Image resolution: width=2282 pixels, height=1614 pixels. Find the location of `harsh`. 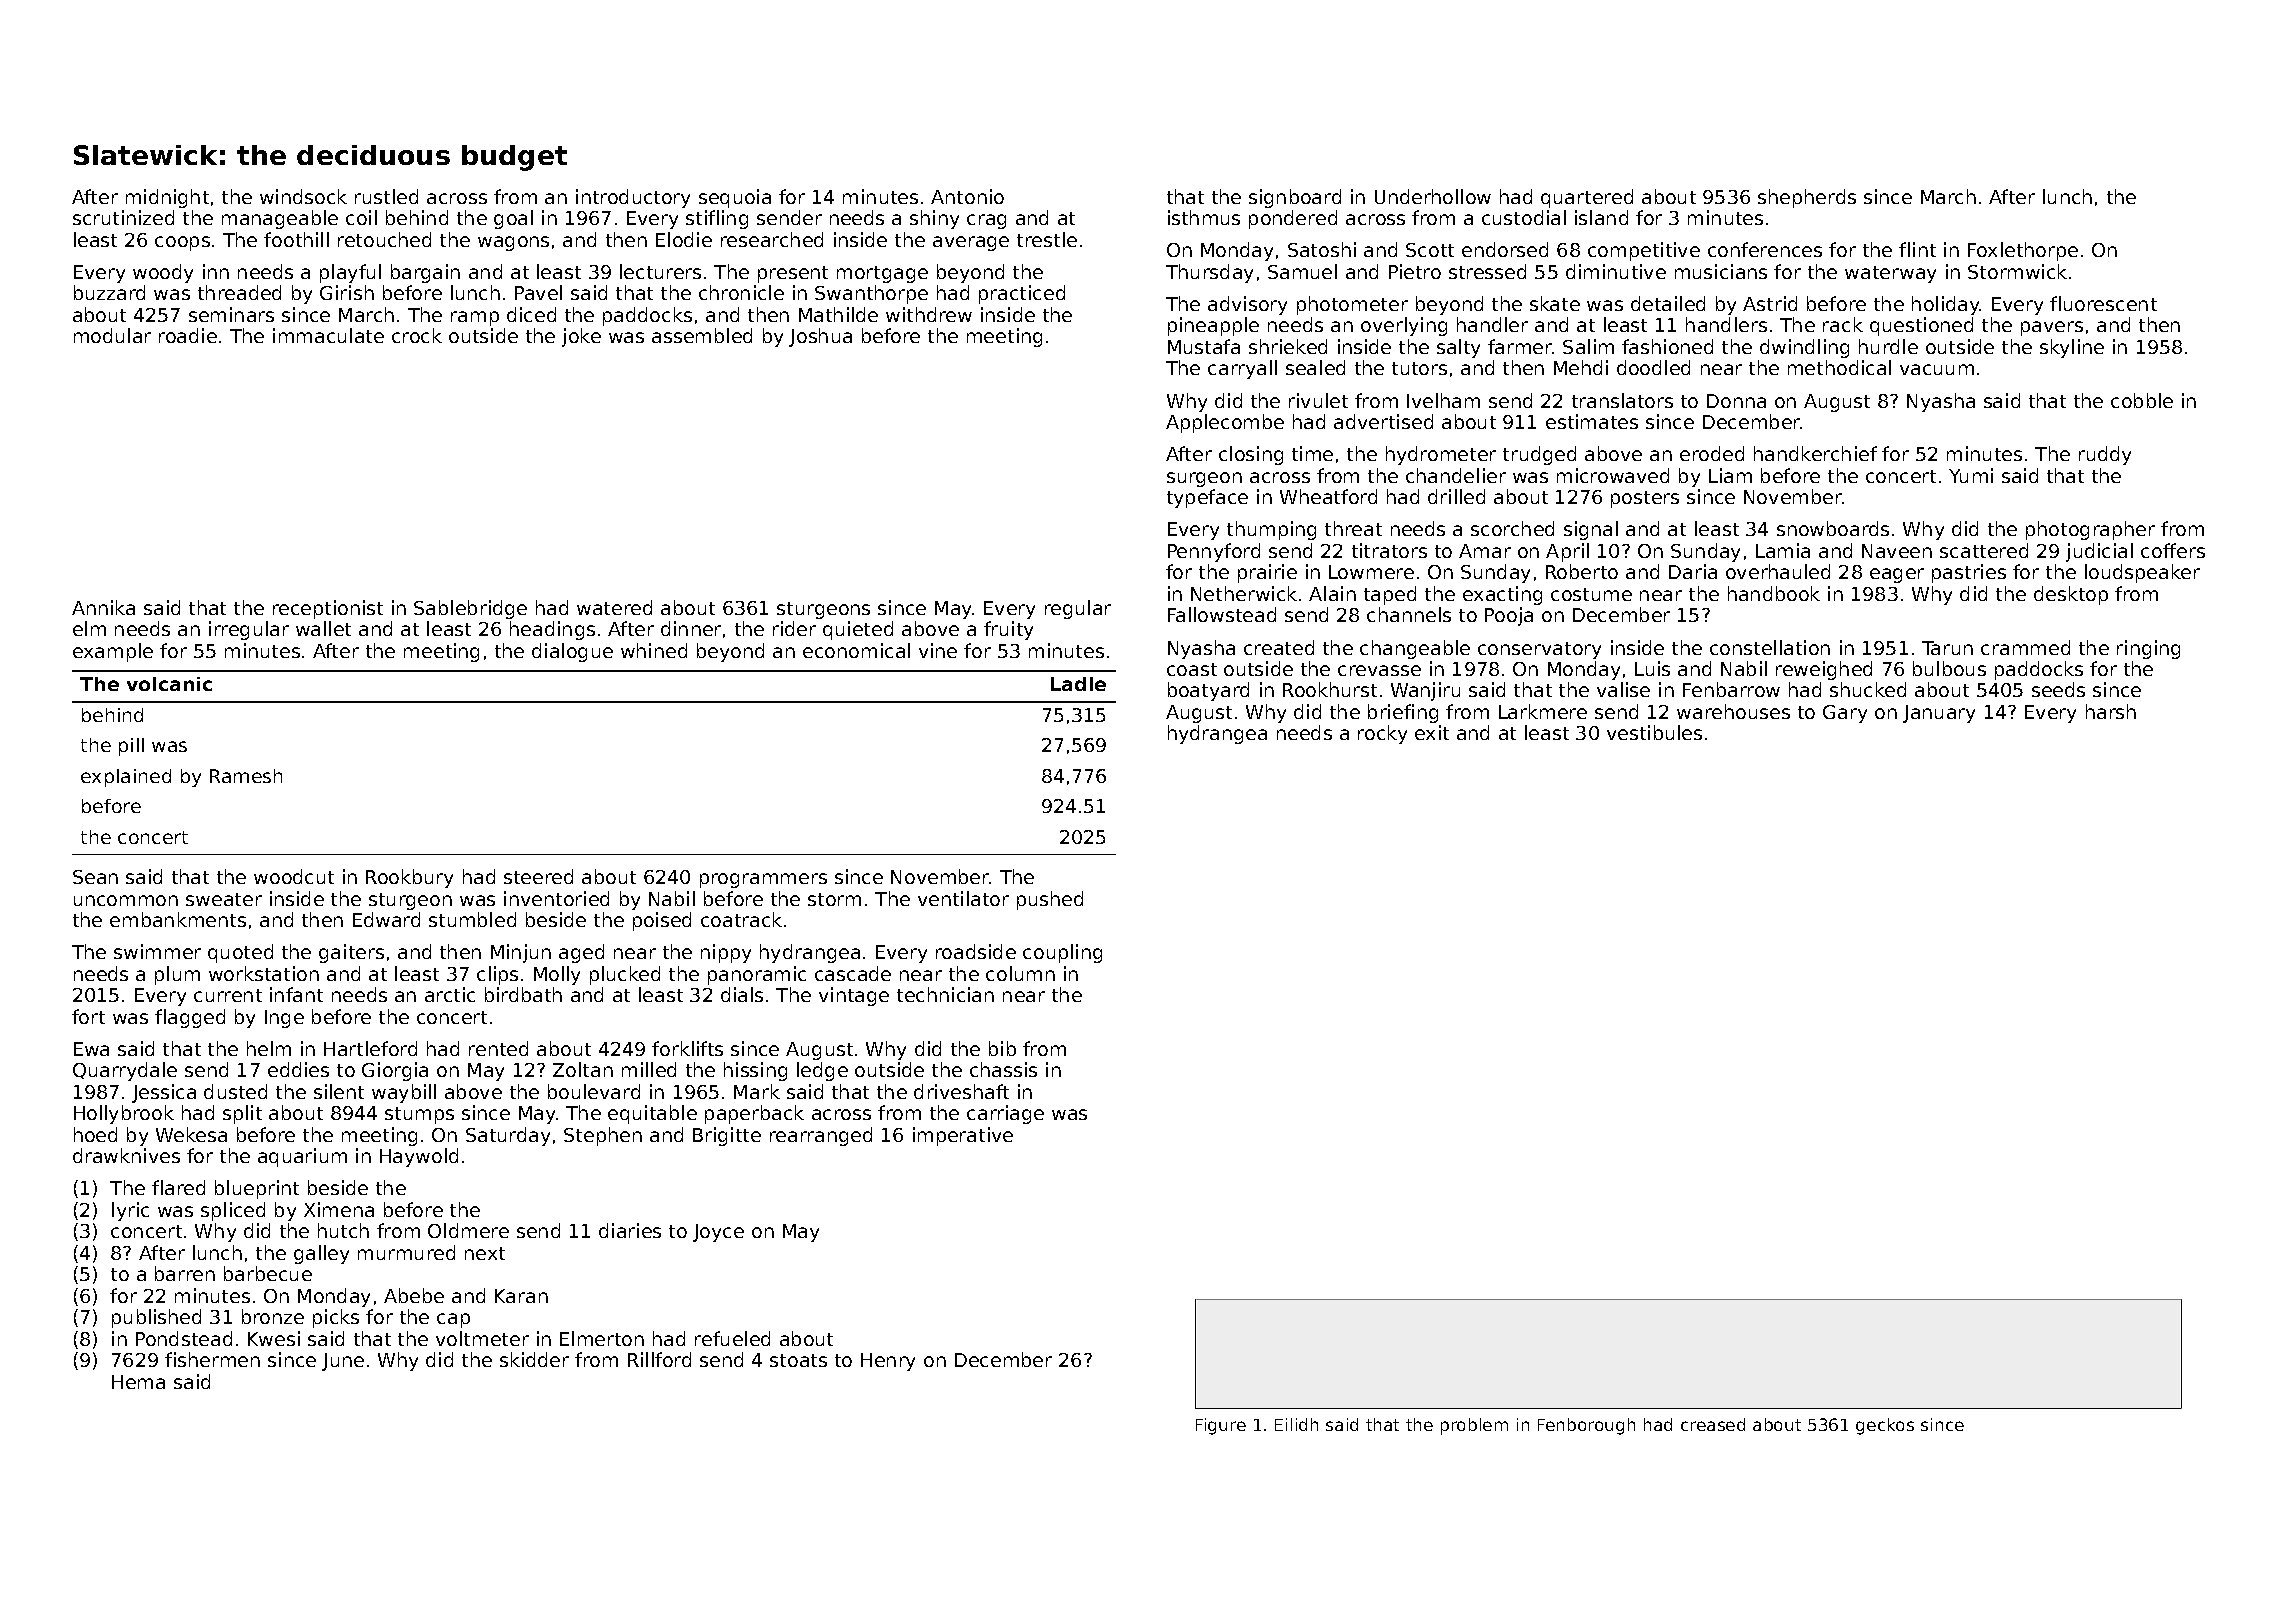

harsh is located at coordinates (2111, 711).
